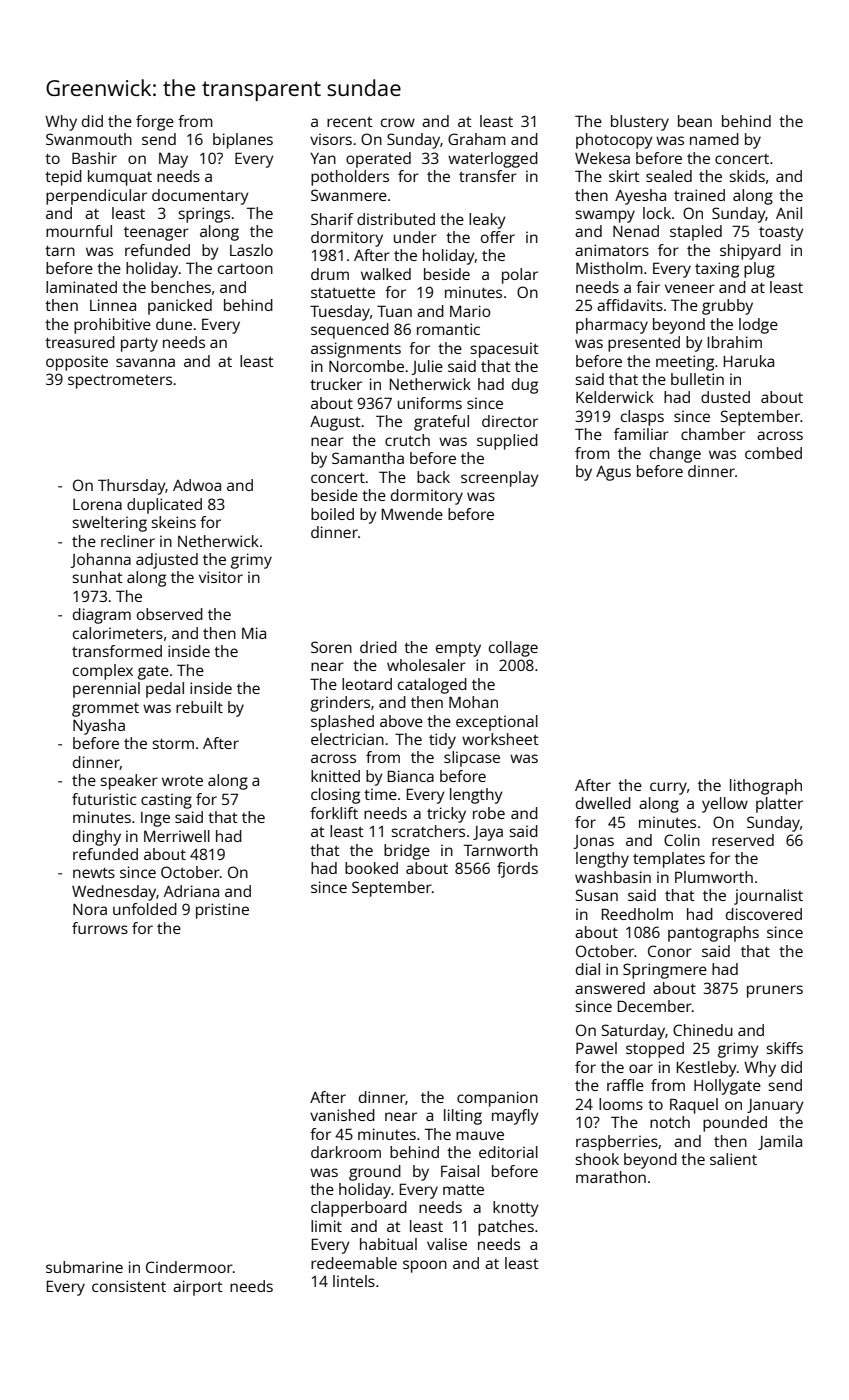 The image size is (849, 1400). What do you see at coordinates (513, 649) in the screenshot?
I see `collage` at bounding box center [513, 649].
